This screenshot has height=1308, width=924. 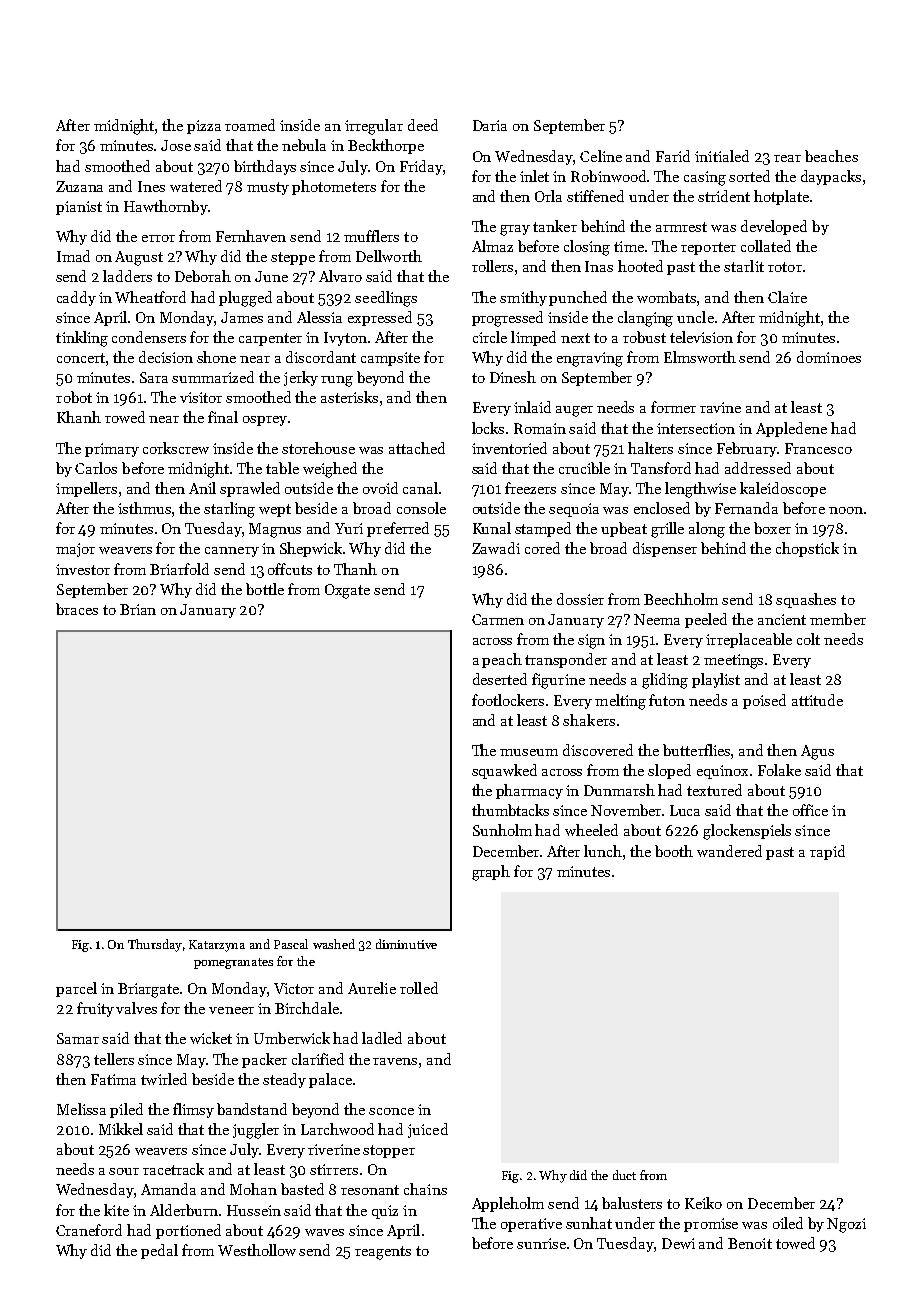 I want to click on Carmen, so click(x=498, y=619).
